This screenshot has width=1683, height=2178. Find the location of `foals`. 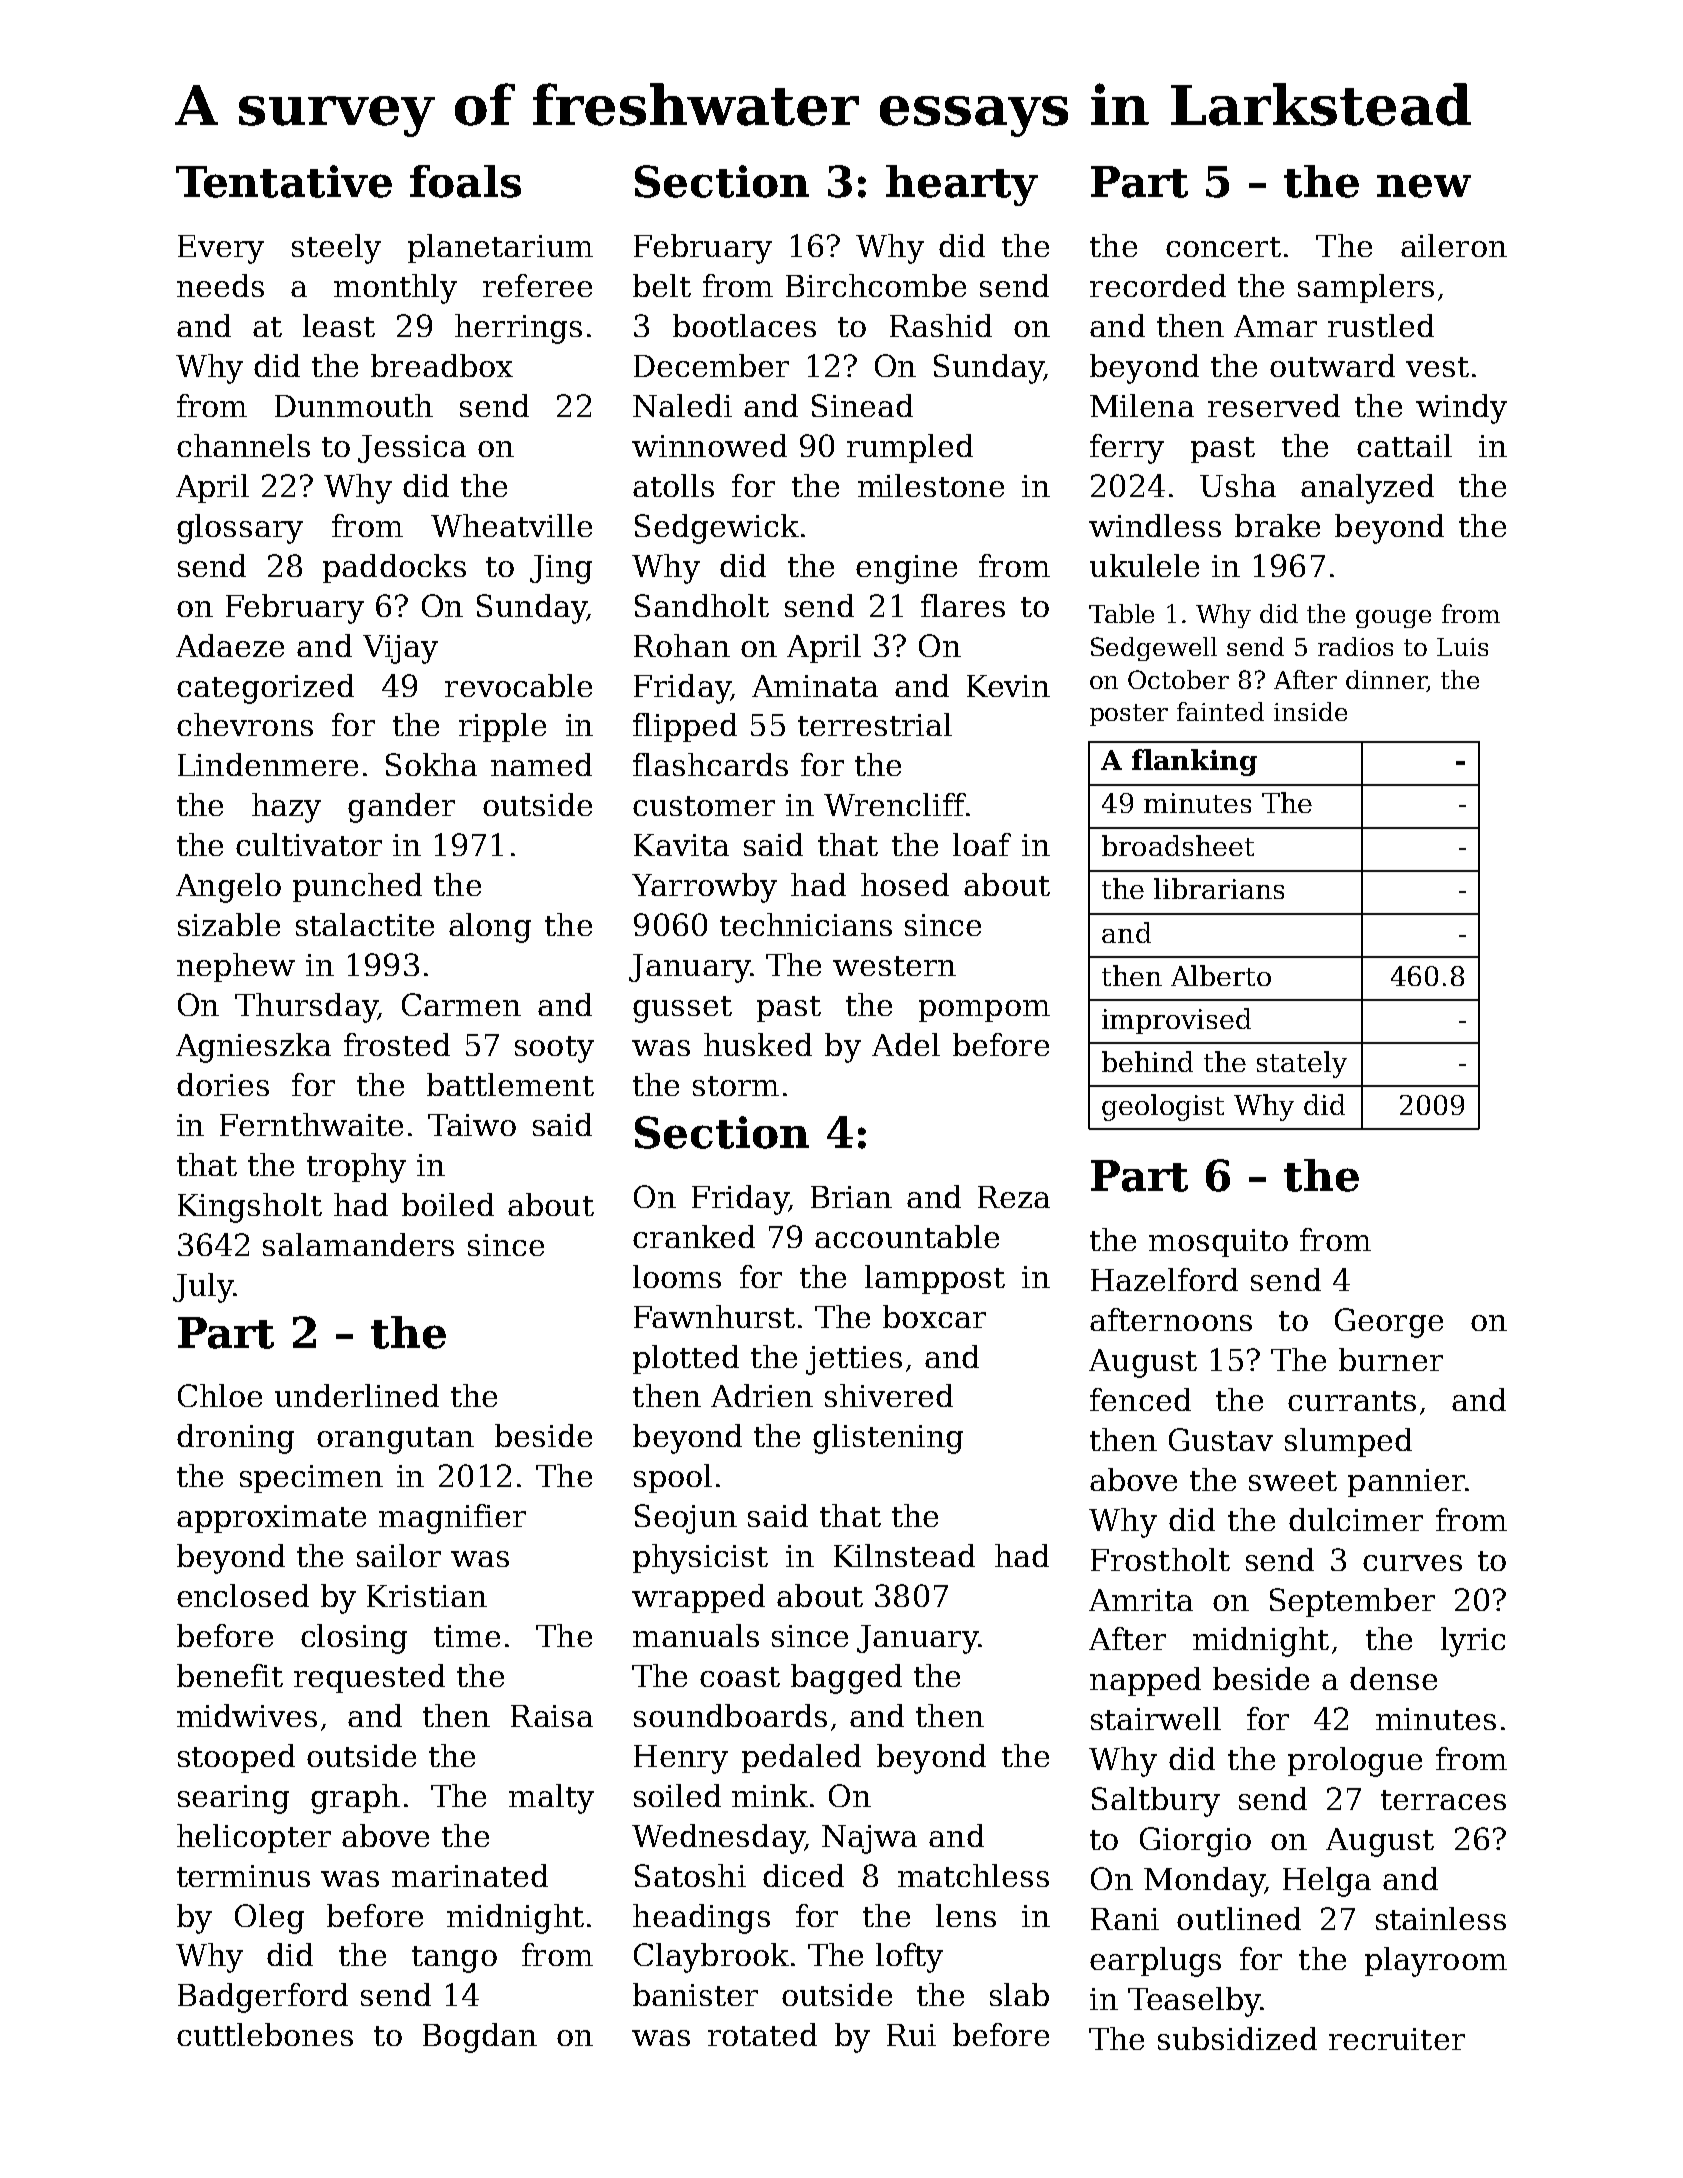

foals is located at coordinates (465, 181).
